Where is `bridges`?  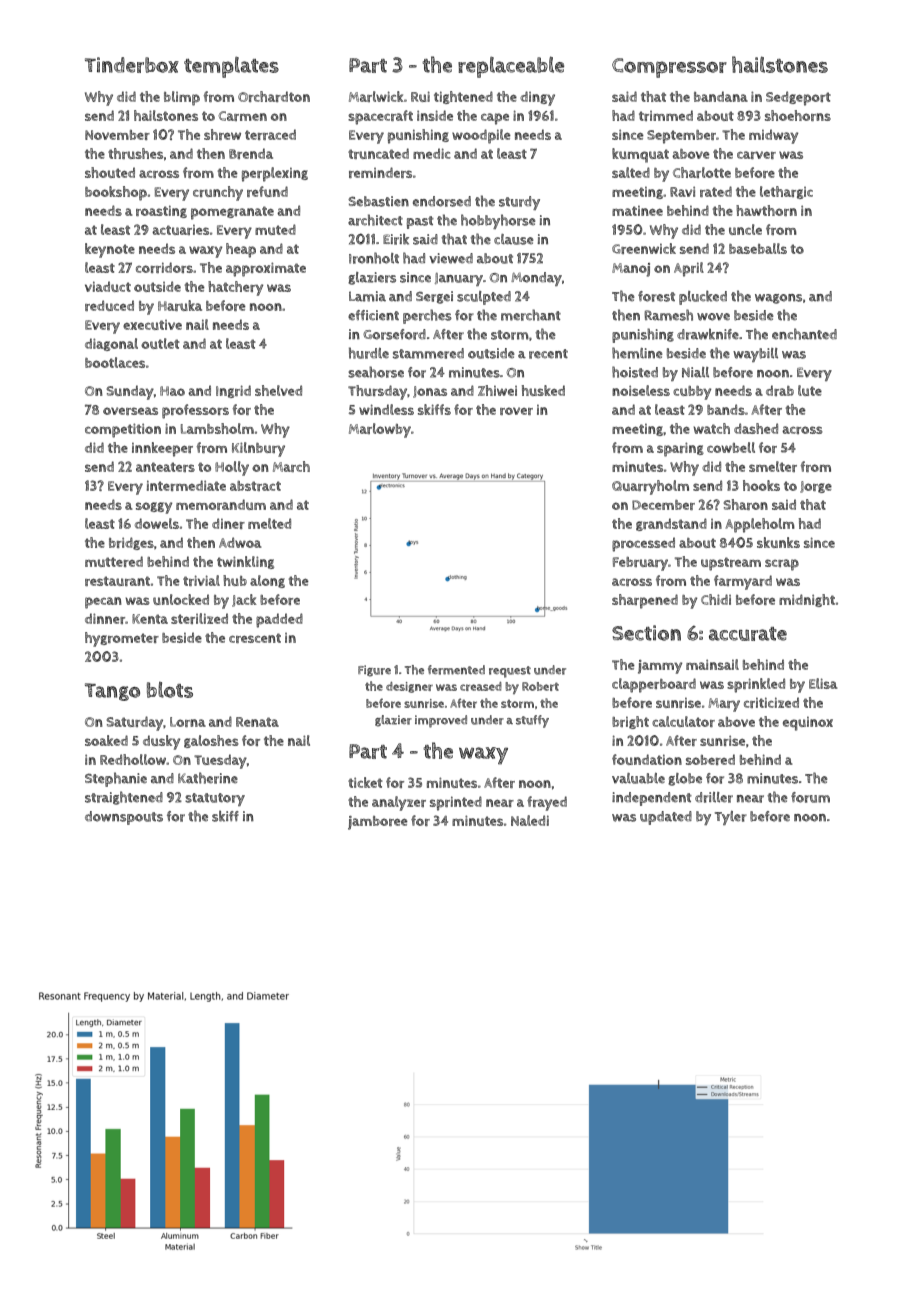
bridges is located at coordinates (131, 543).
